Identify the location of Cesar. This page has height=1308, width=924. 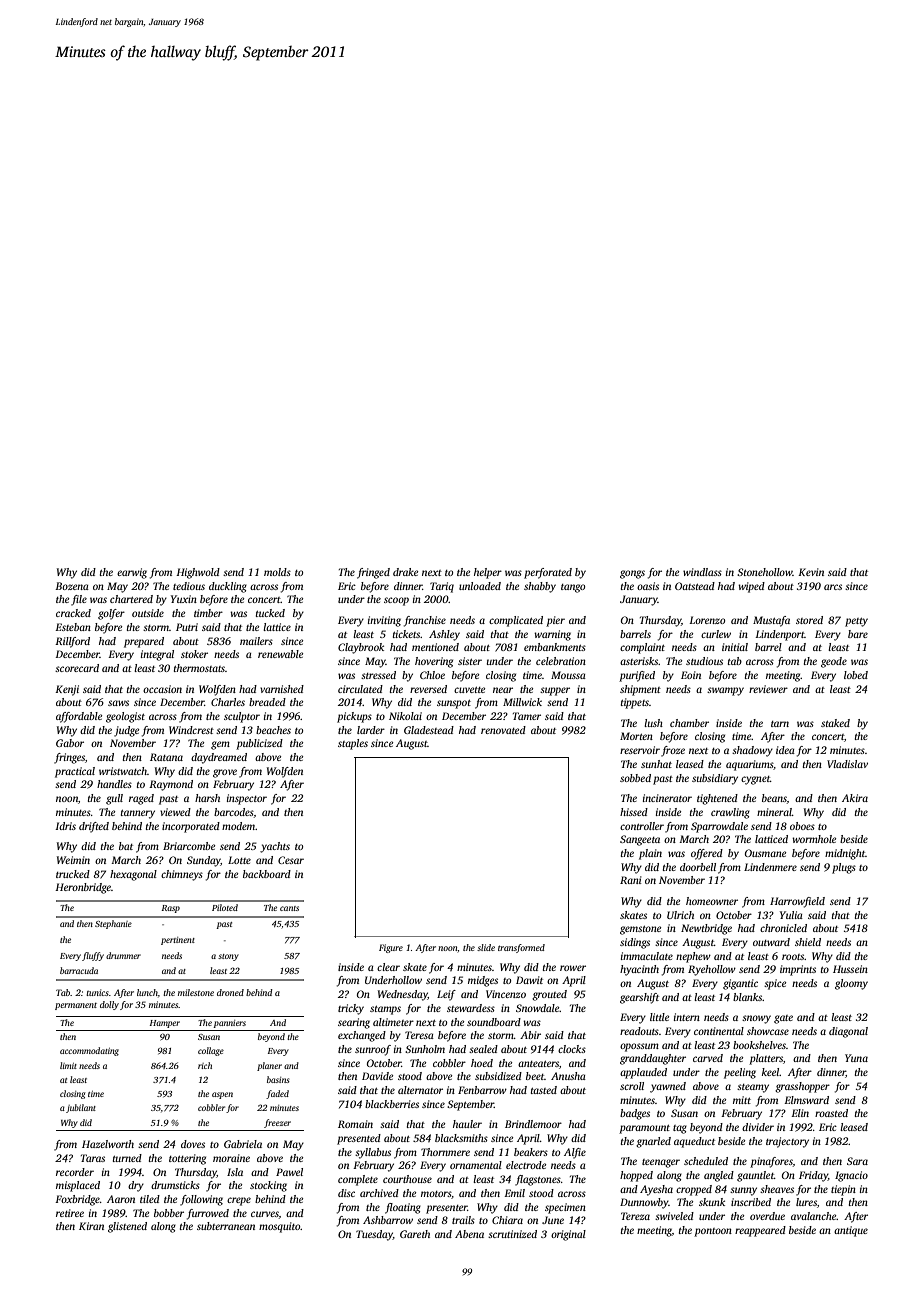
(291, 860).
